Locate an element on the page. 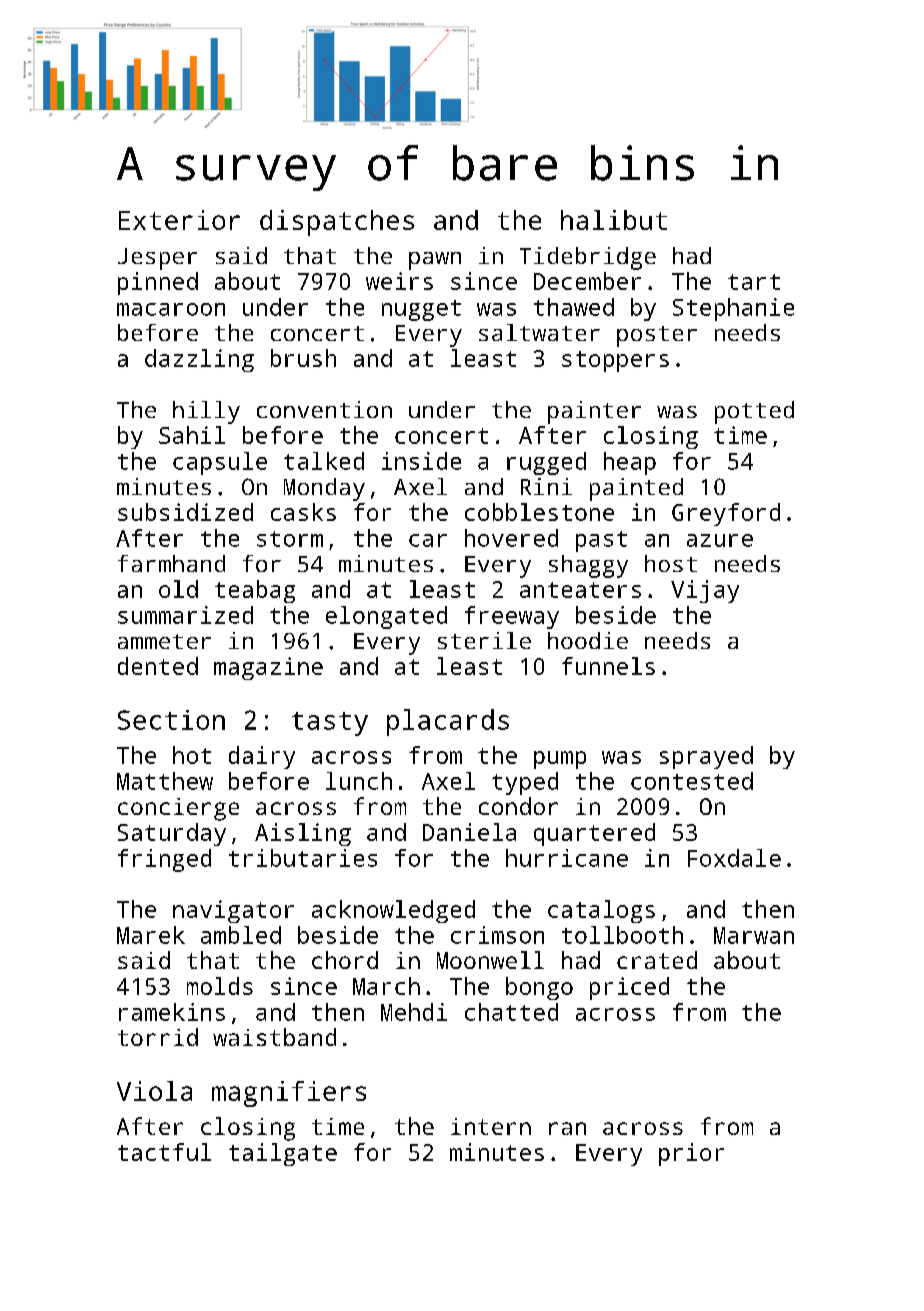 The image size is (924, 1311). Exterior is located at coordinates (179, 220).
